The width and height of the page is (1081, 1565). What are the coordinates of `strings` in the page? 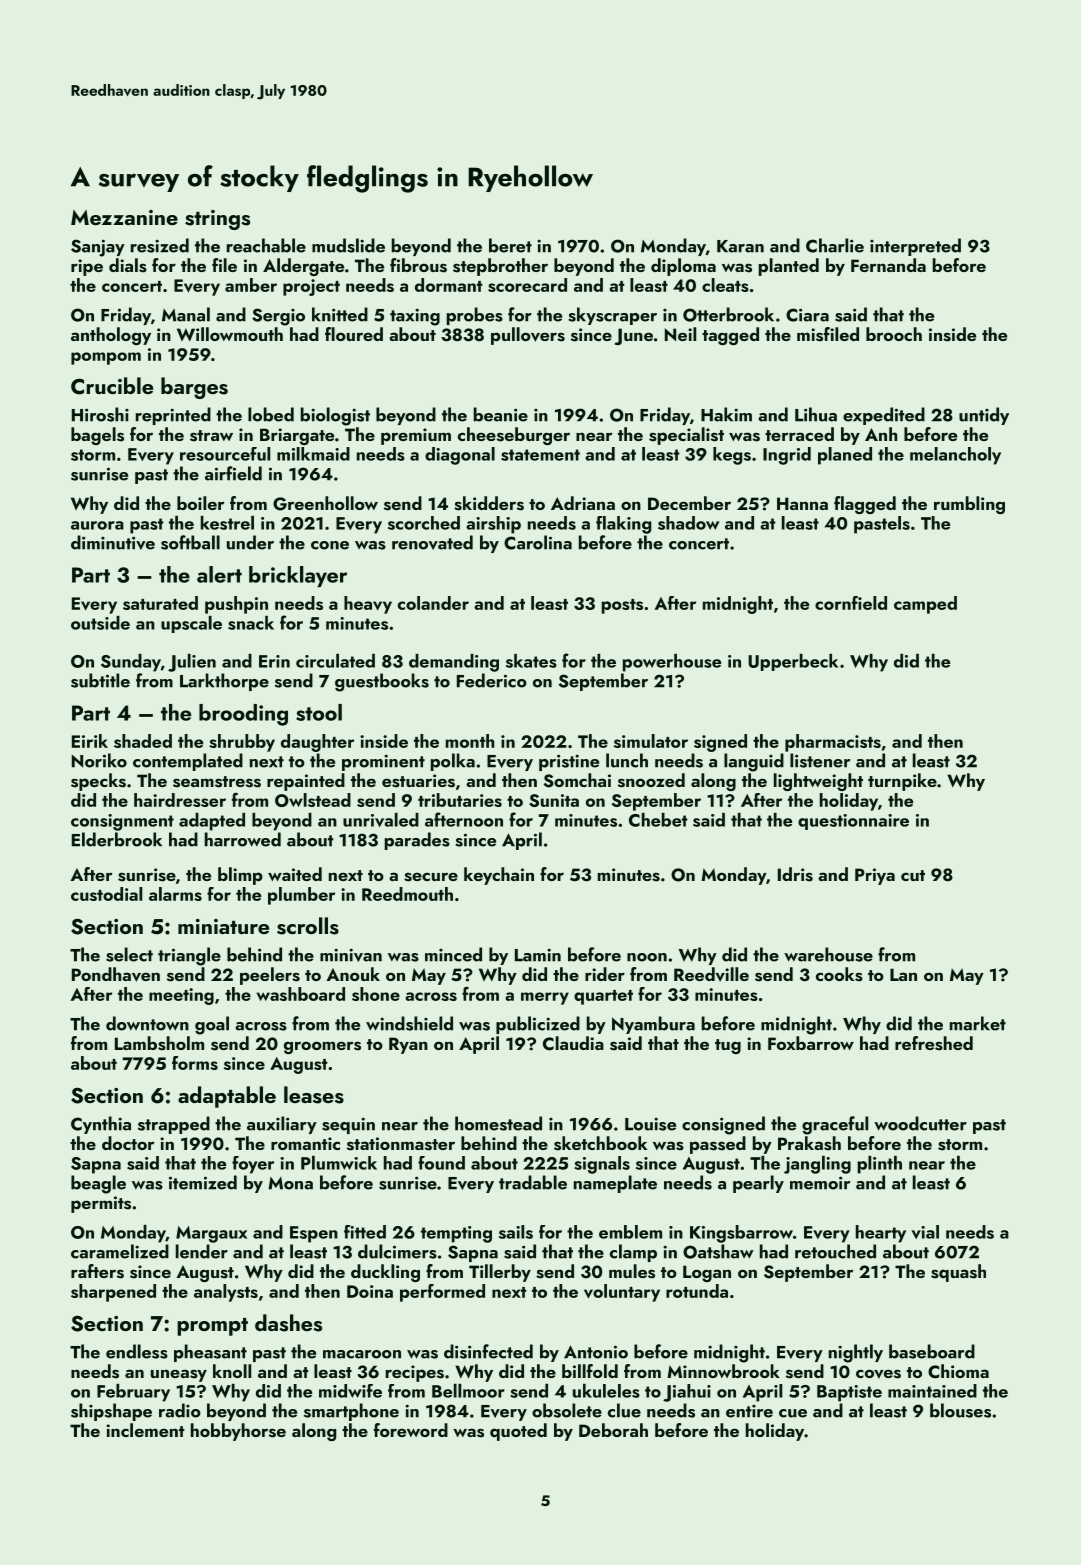 It's located at (217, 220).
